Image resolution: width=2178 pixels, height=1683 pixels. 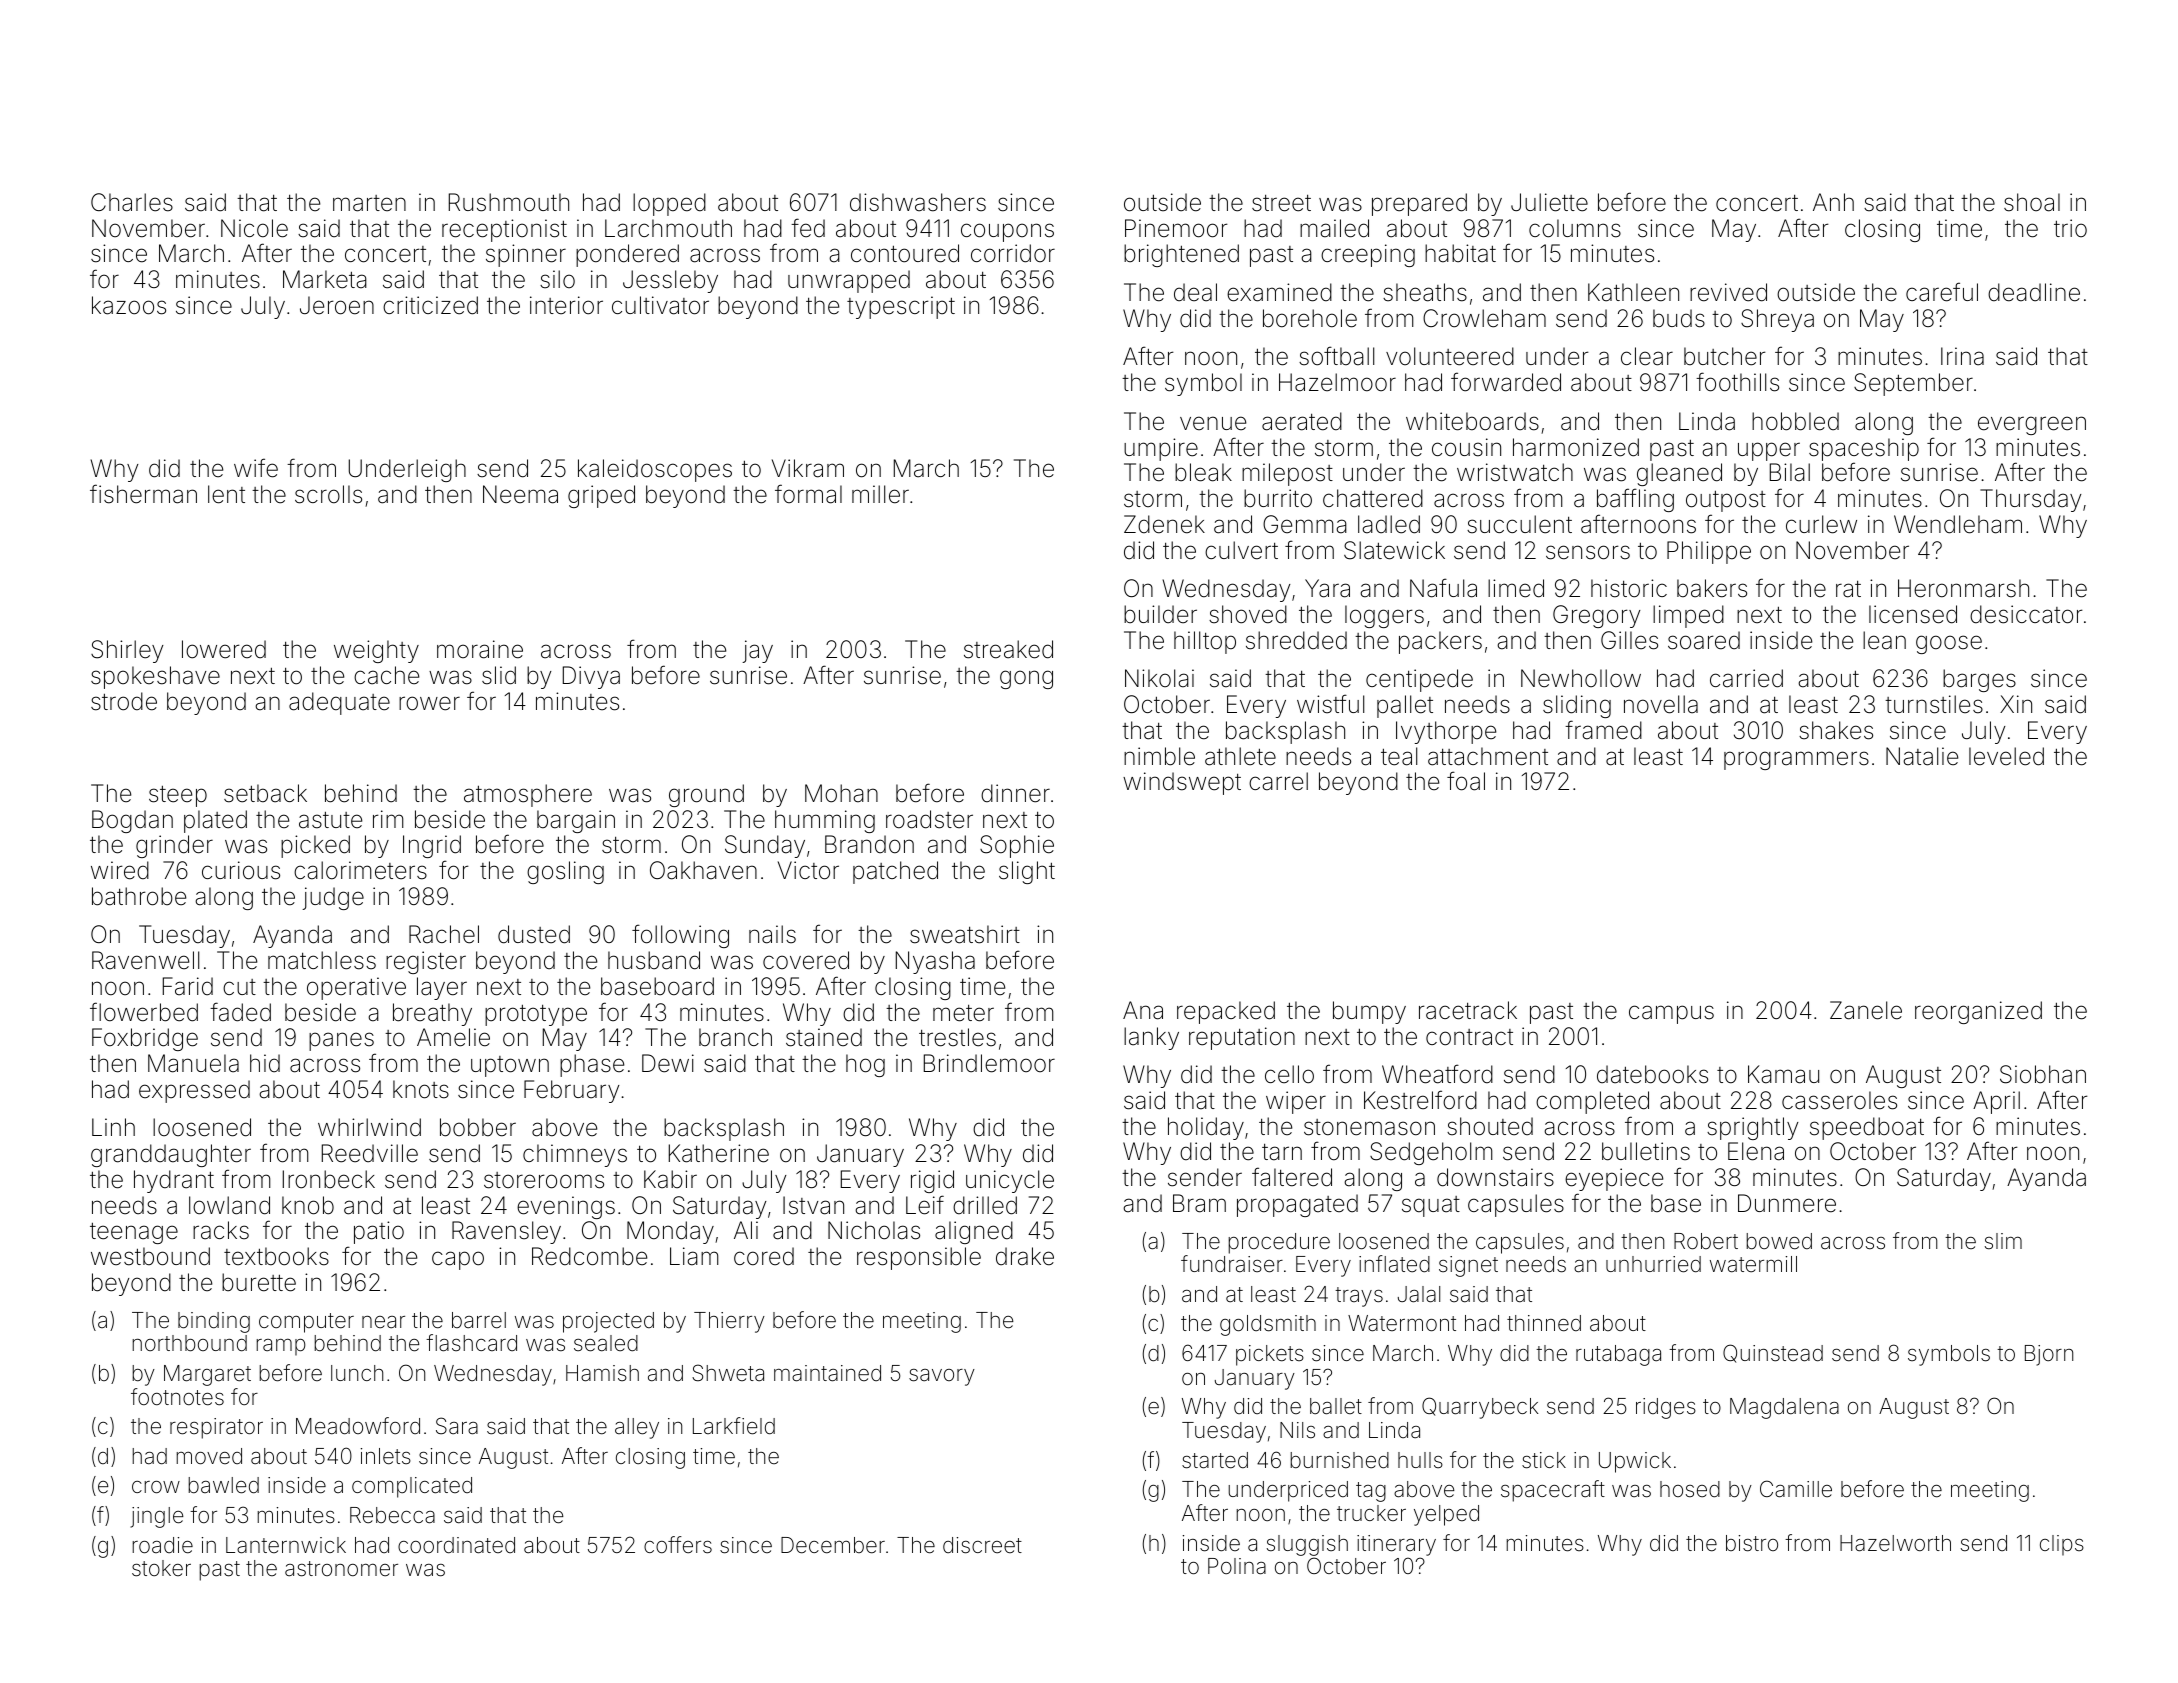 I want to click on weighty, so click(x=376, y=651).
